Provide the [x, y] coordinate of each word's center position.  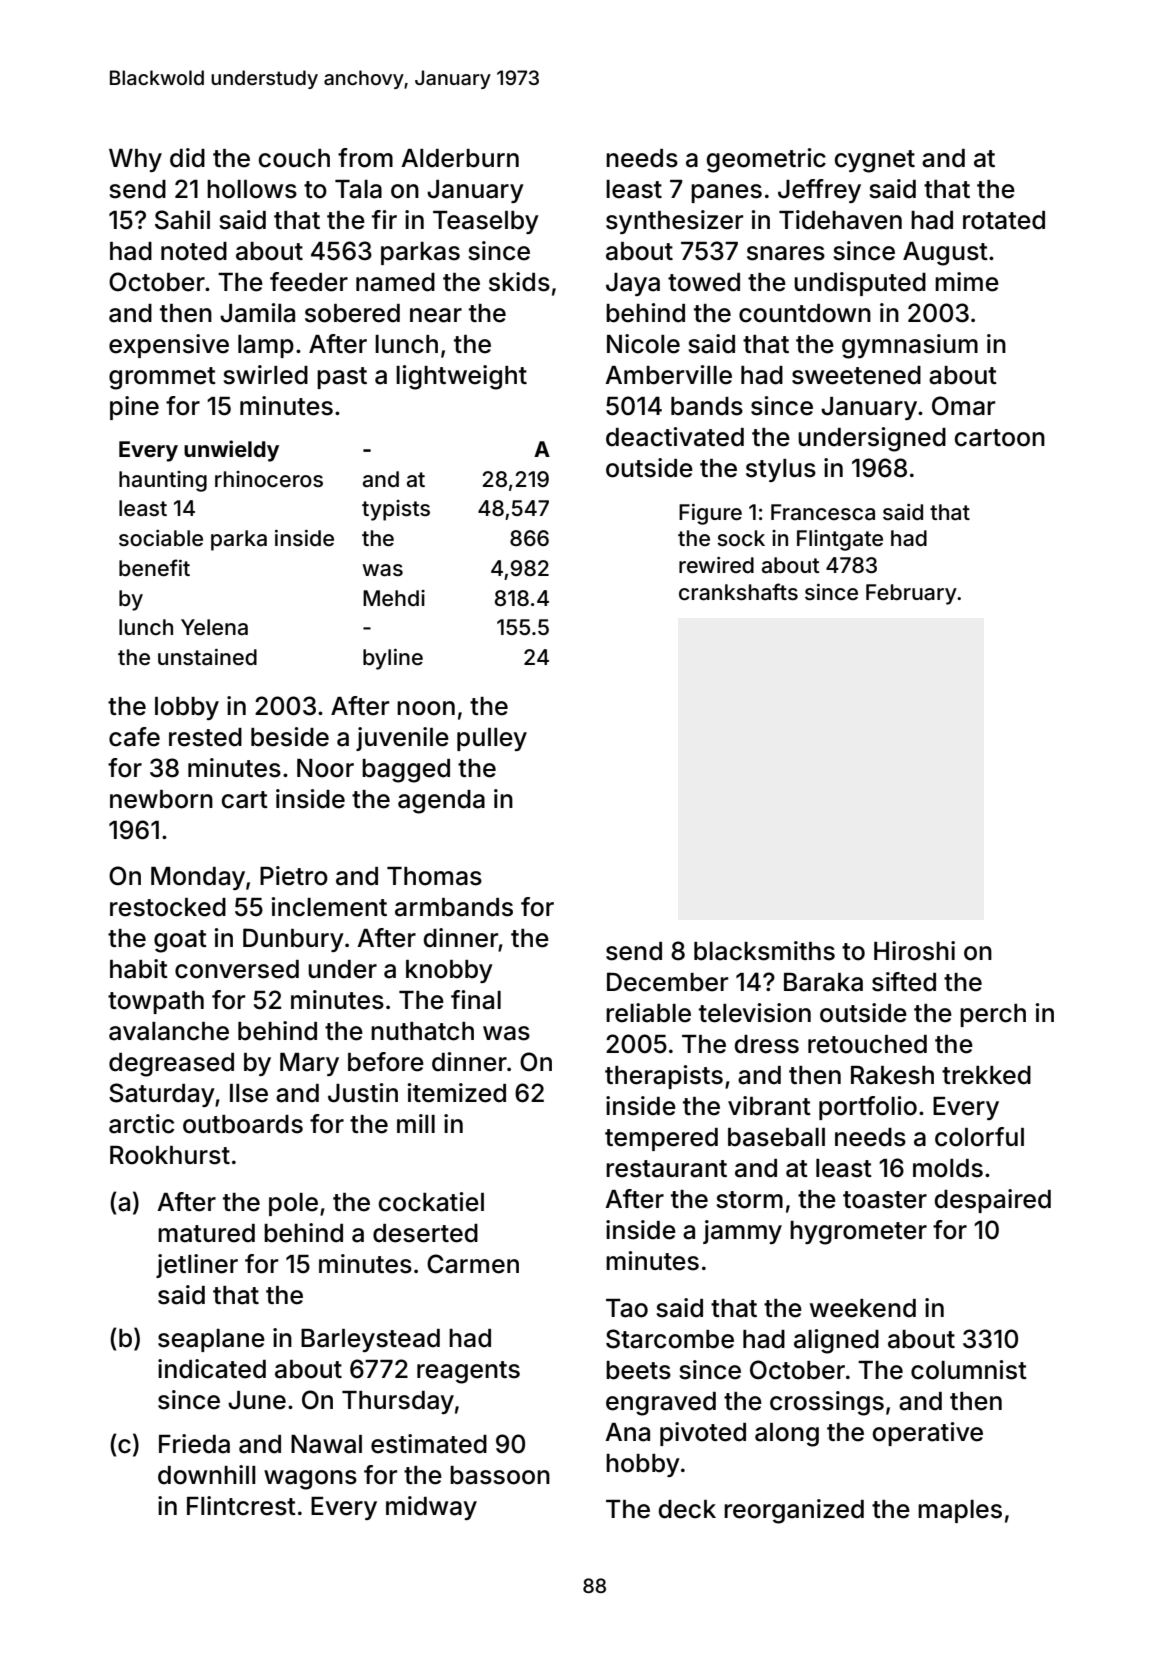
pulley [492, 739]
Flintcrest [241, 1506]
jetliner [197, 1266]
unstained [207, 657]
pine [134, 408]
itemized [457, 1093]
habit [139, 969]
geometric [766, 160]
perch [993, 1015]
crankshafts [738, 592]
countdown [805, 313]
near [436, 315]
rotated [1004, 220]
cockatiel [431, 1202]
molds [948, 1168]
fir [384, 219]
